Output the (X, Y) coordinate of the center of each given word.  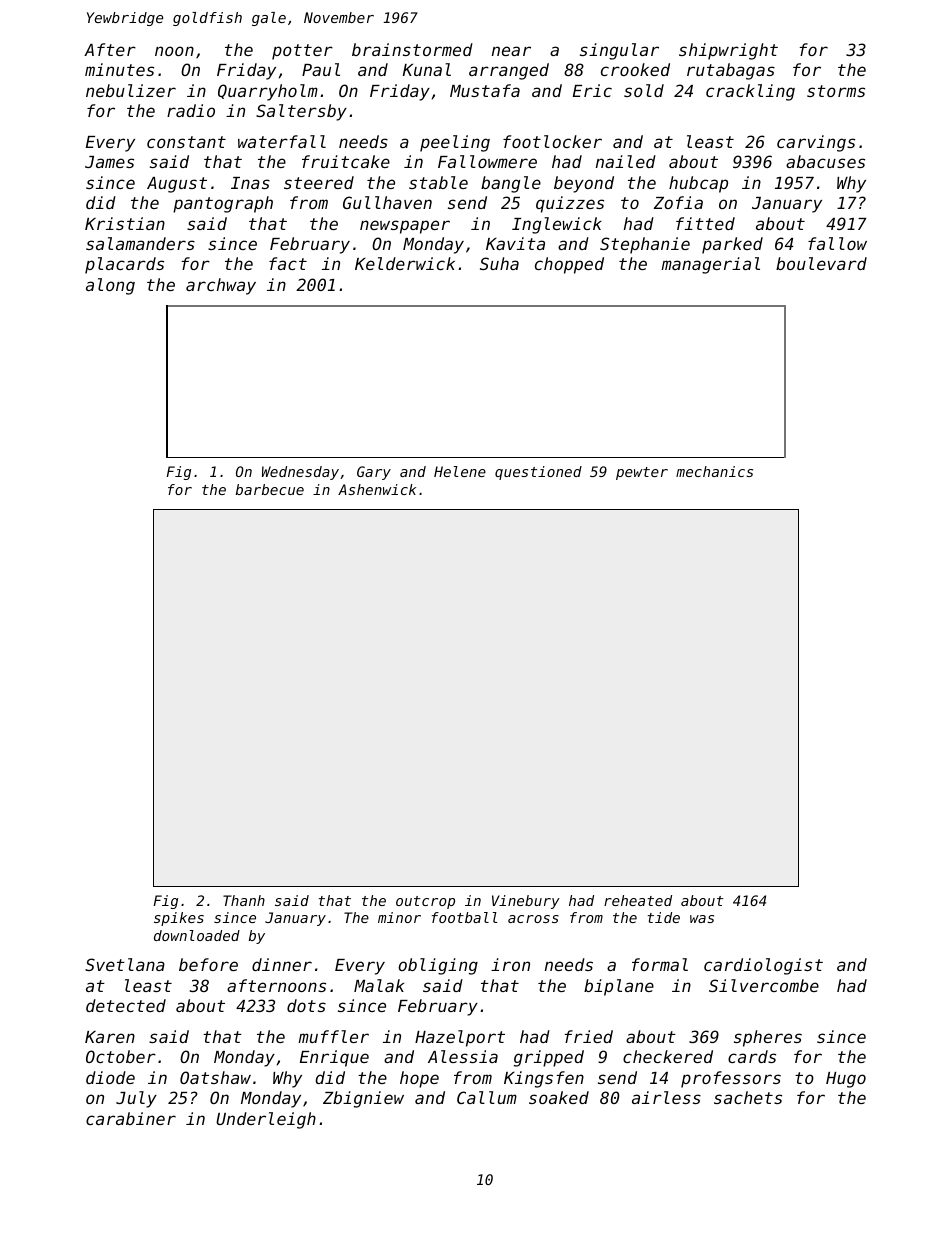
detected (126, 1005)
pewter (642, 473)
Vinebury (526, 902)
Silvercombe (764, 985)
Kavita (515, 243)
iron (510, 964)
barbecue (270, 489)
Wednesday (300, 473)
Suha (499, 263)
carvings (816, 143)
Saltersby (301, 112)
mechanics (714, 471)
